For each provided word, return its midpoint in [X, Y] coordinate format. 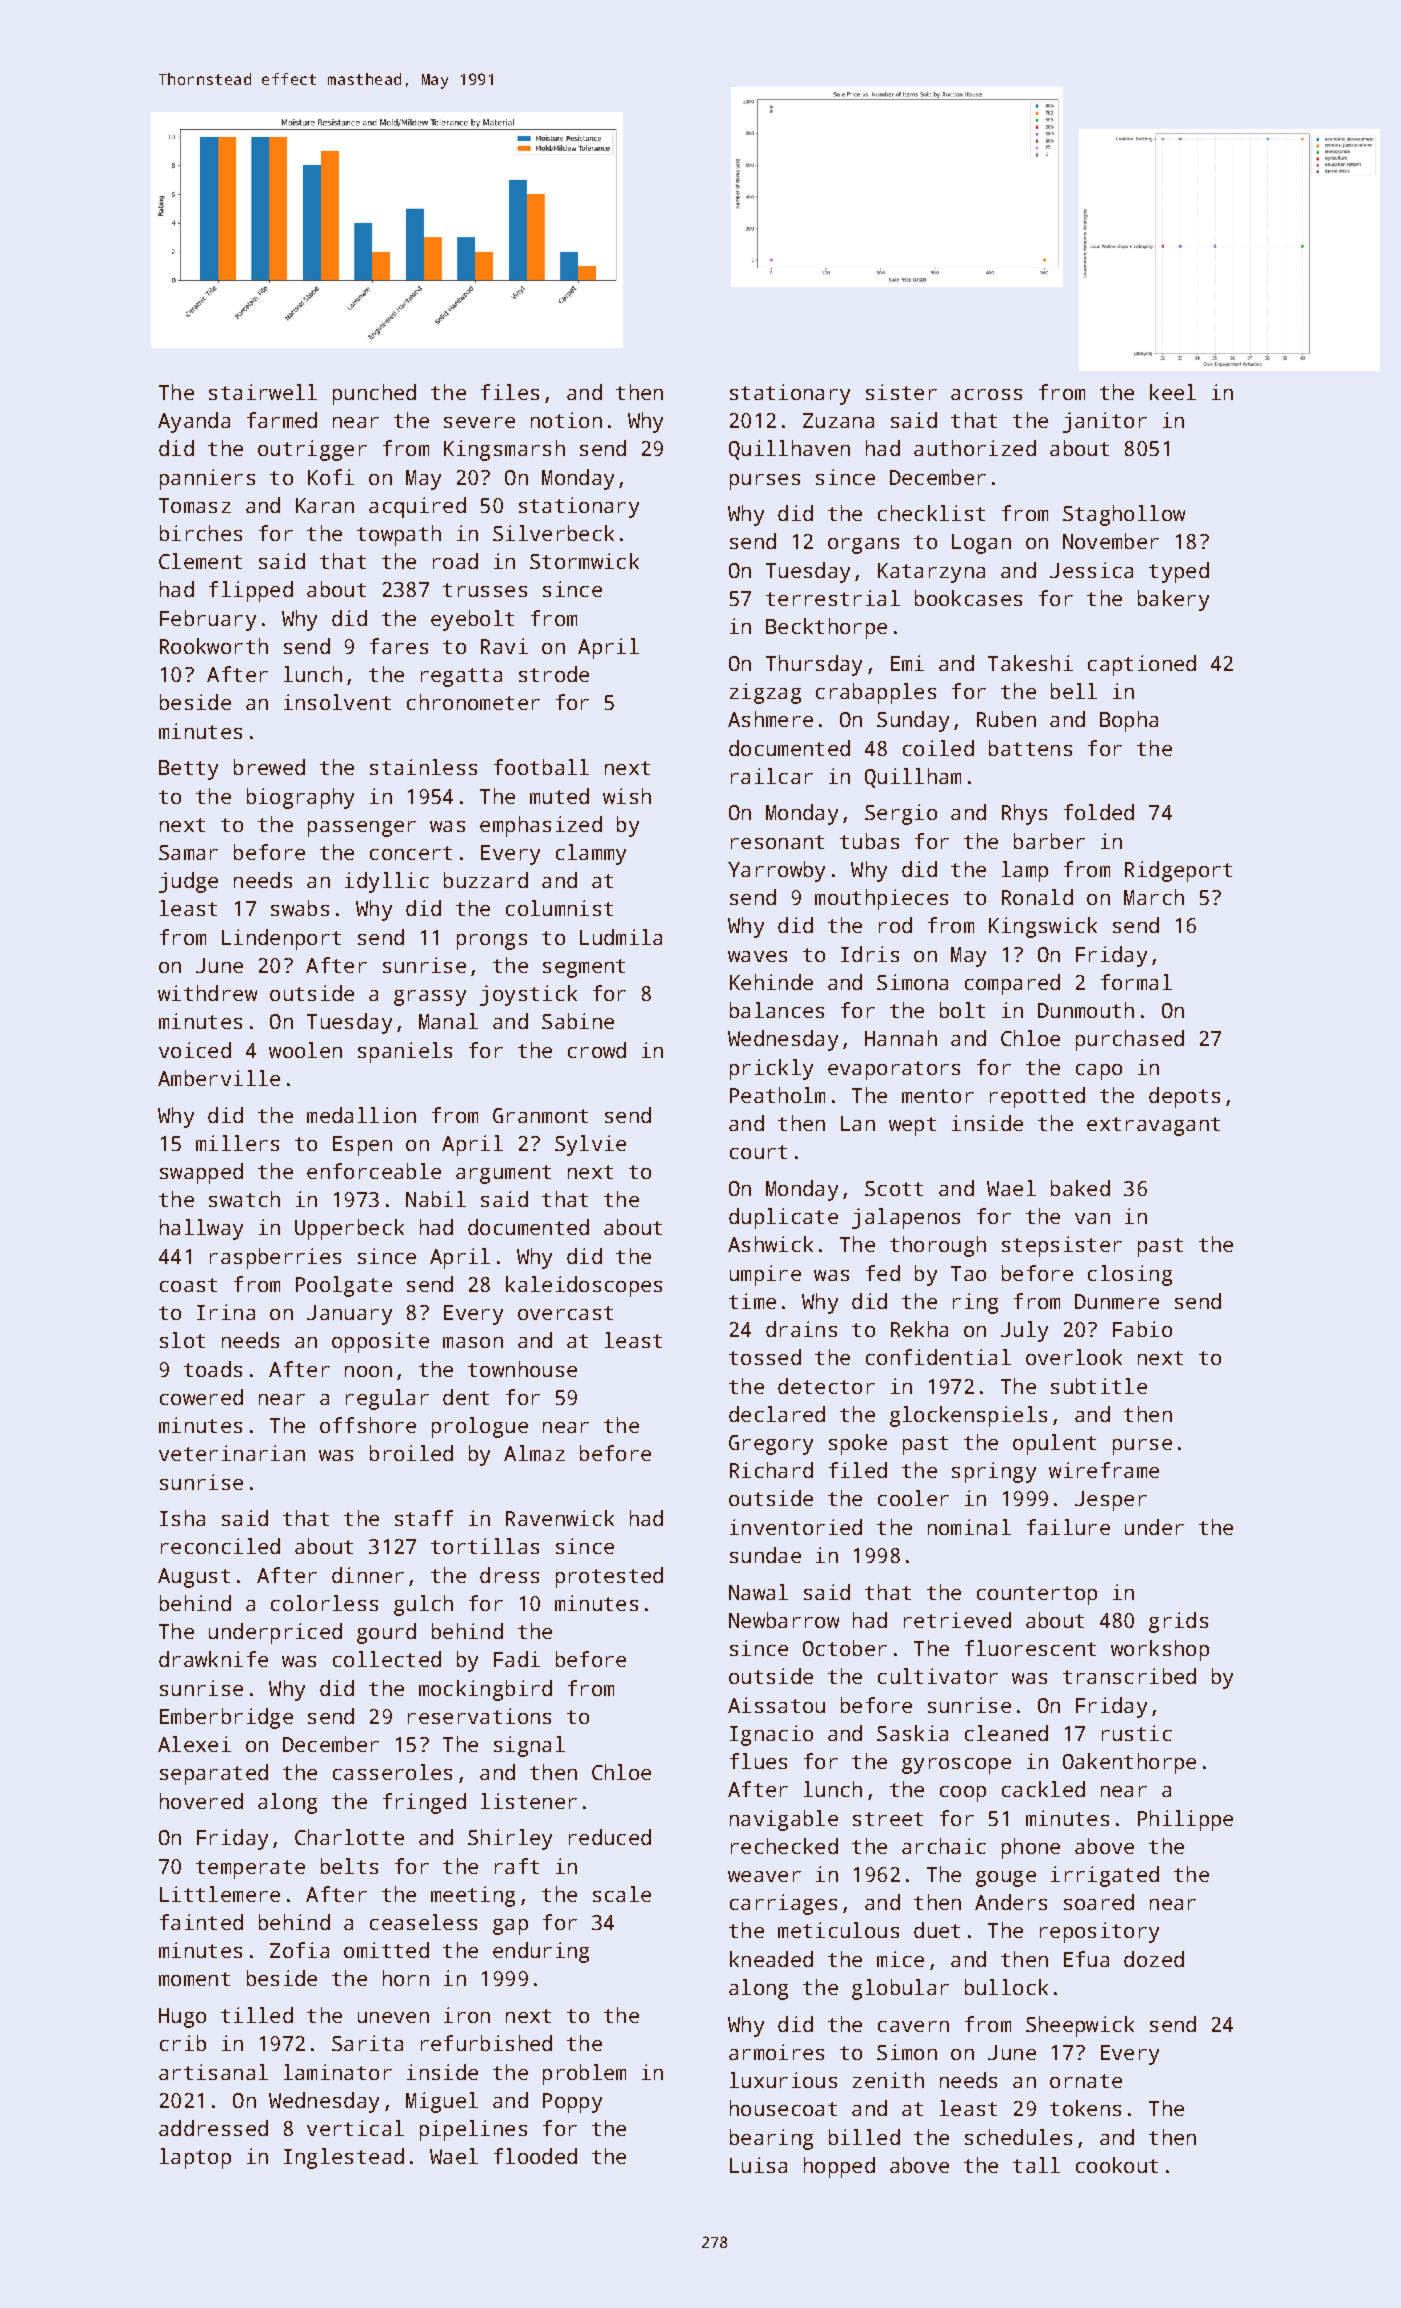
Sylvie [590, 1145]
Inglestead [344, 2158]
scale [622, 1894]
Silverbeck [553, 533]
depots [1184, 1097]
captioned [1142, 665]
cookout [1117, 2165]
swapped [201, 1173]
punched [374, 394]
